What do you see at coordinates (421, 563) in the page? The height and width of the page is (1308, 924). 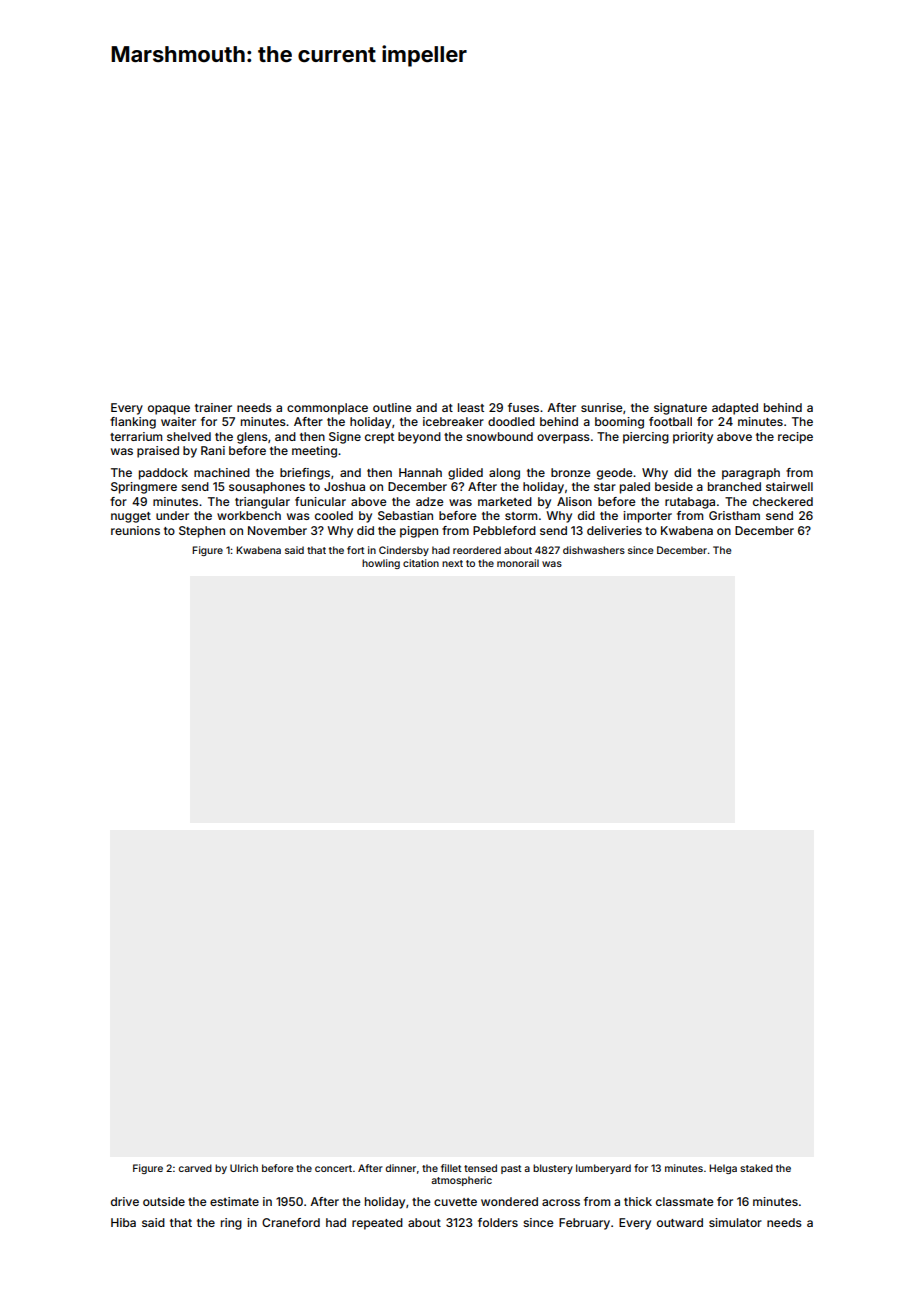 I see `citation` at bounding box center [421, 563].
